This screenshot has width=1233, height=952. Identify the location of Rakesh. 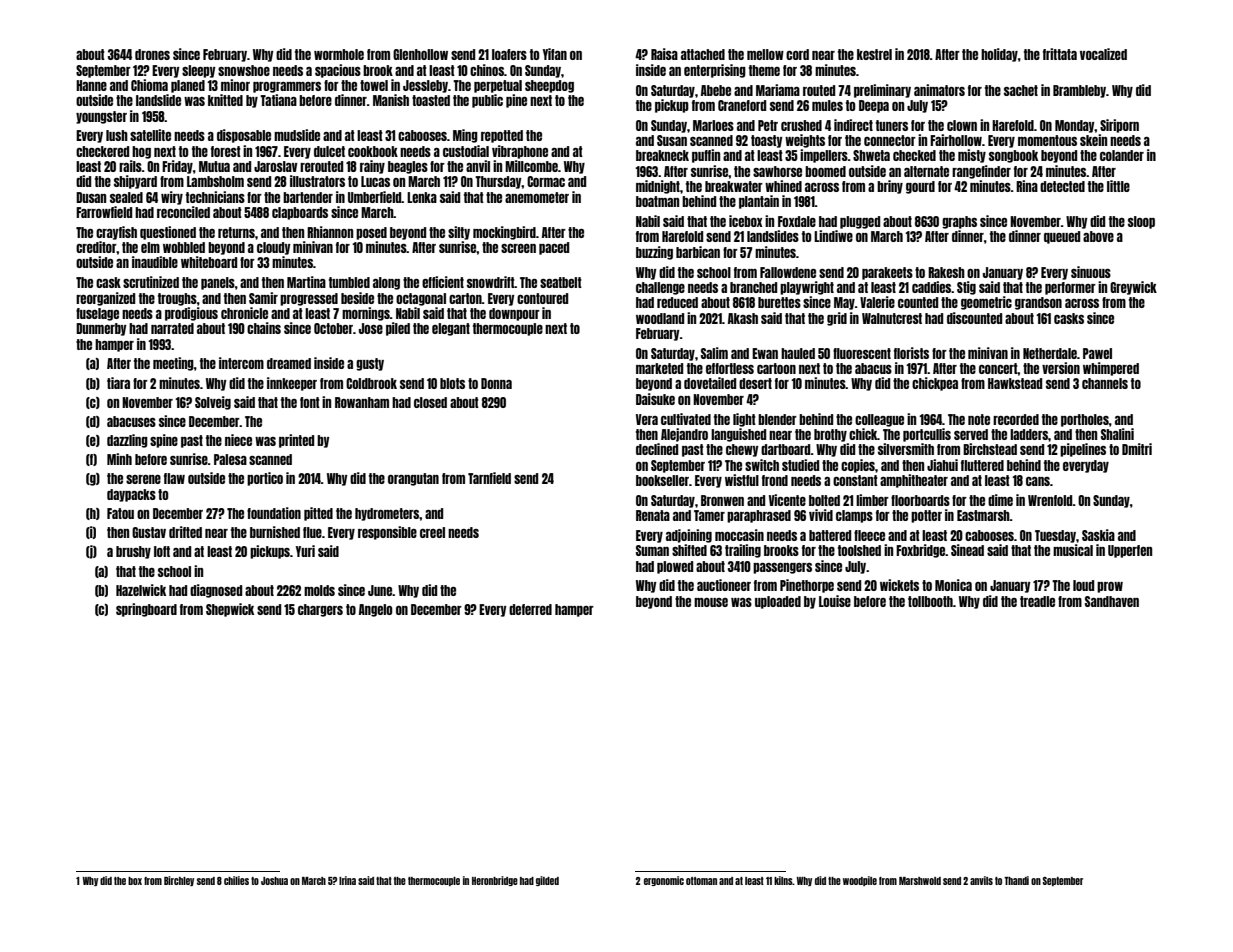
(946, 272).
